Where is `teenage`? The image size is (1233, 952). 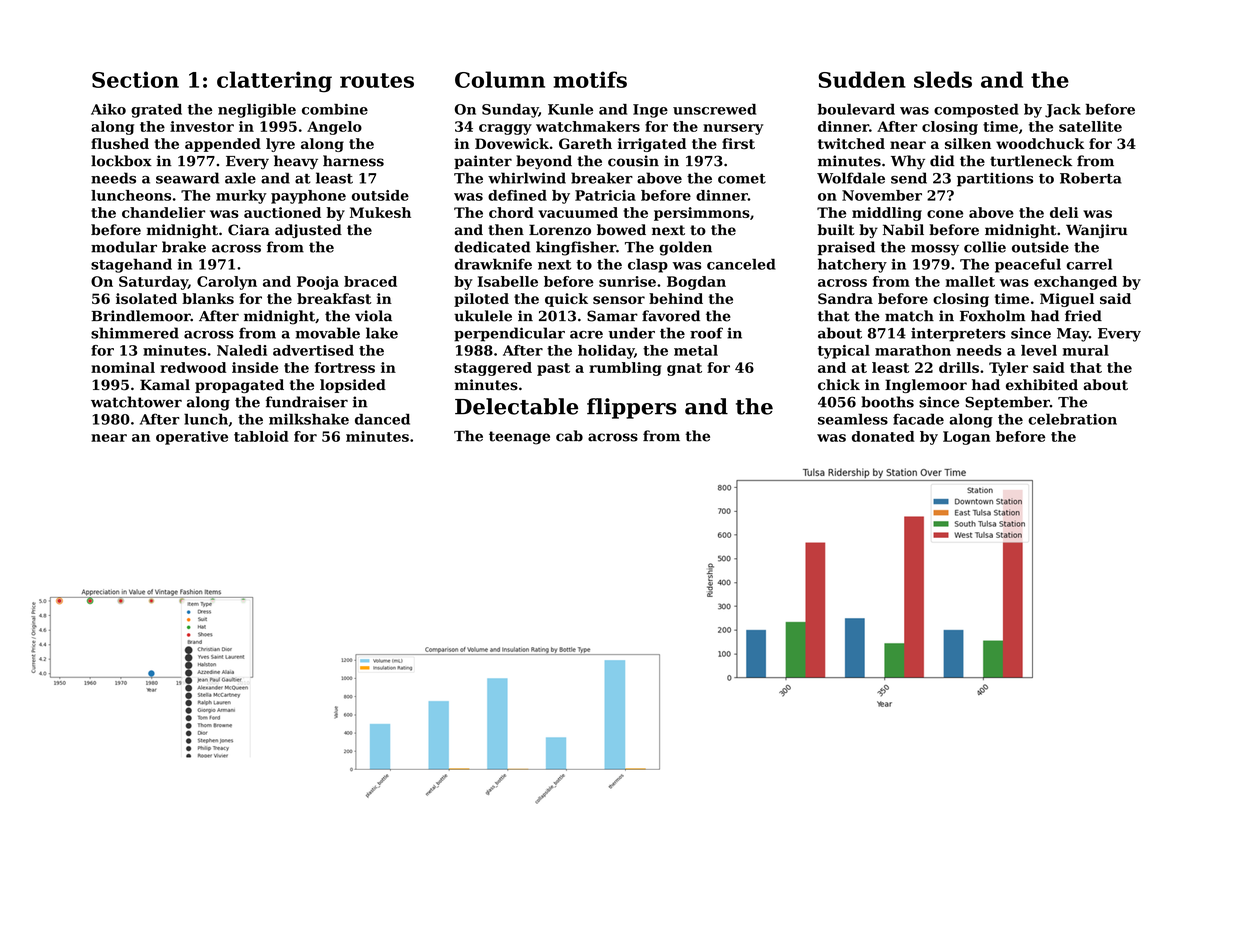
teenage is located at coordinates (519, 438).
